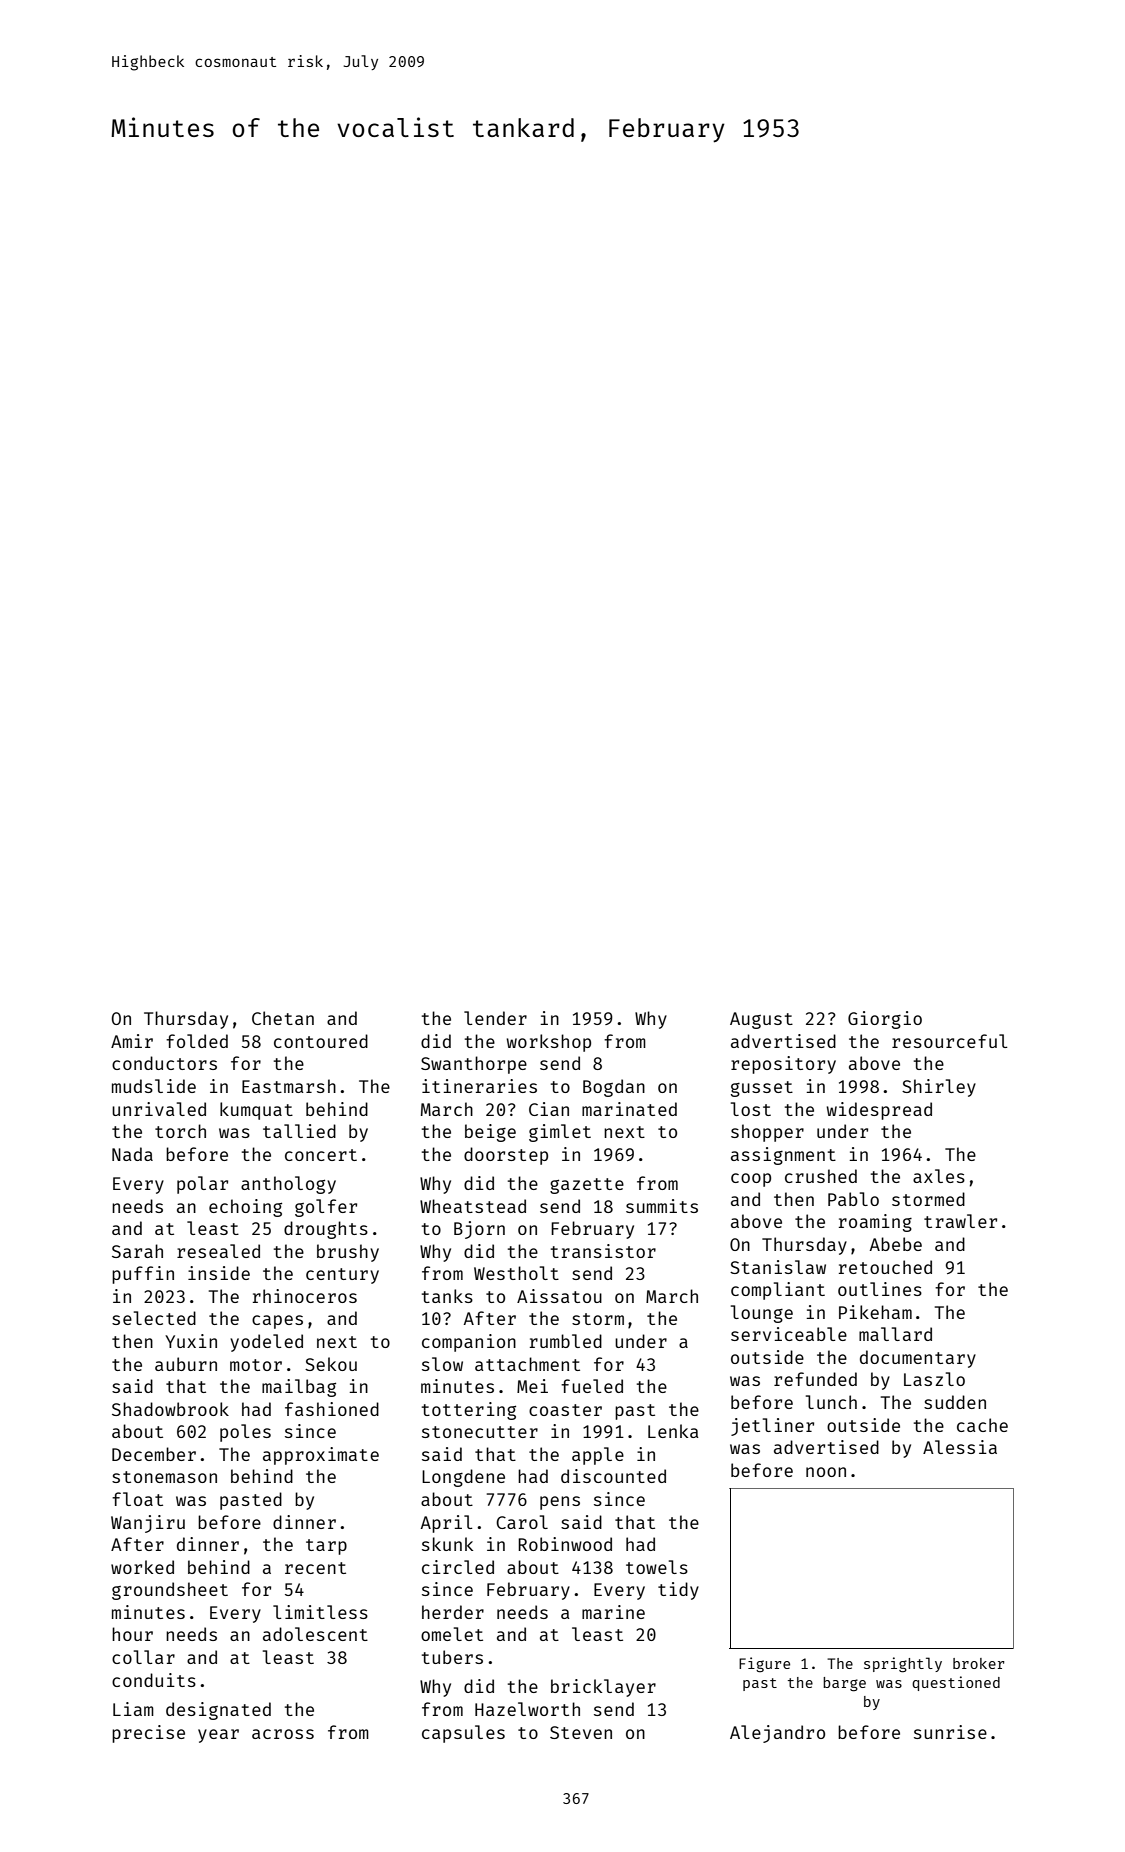 This document has width=1125, height=1852. What do you see at coordinates (218, 1736) in the document?
I see `year` at bounding box center [218, 1736].
